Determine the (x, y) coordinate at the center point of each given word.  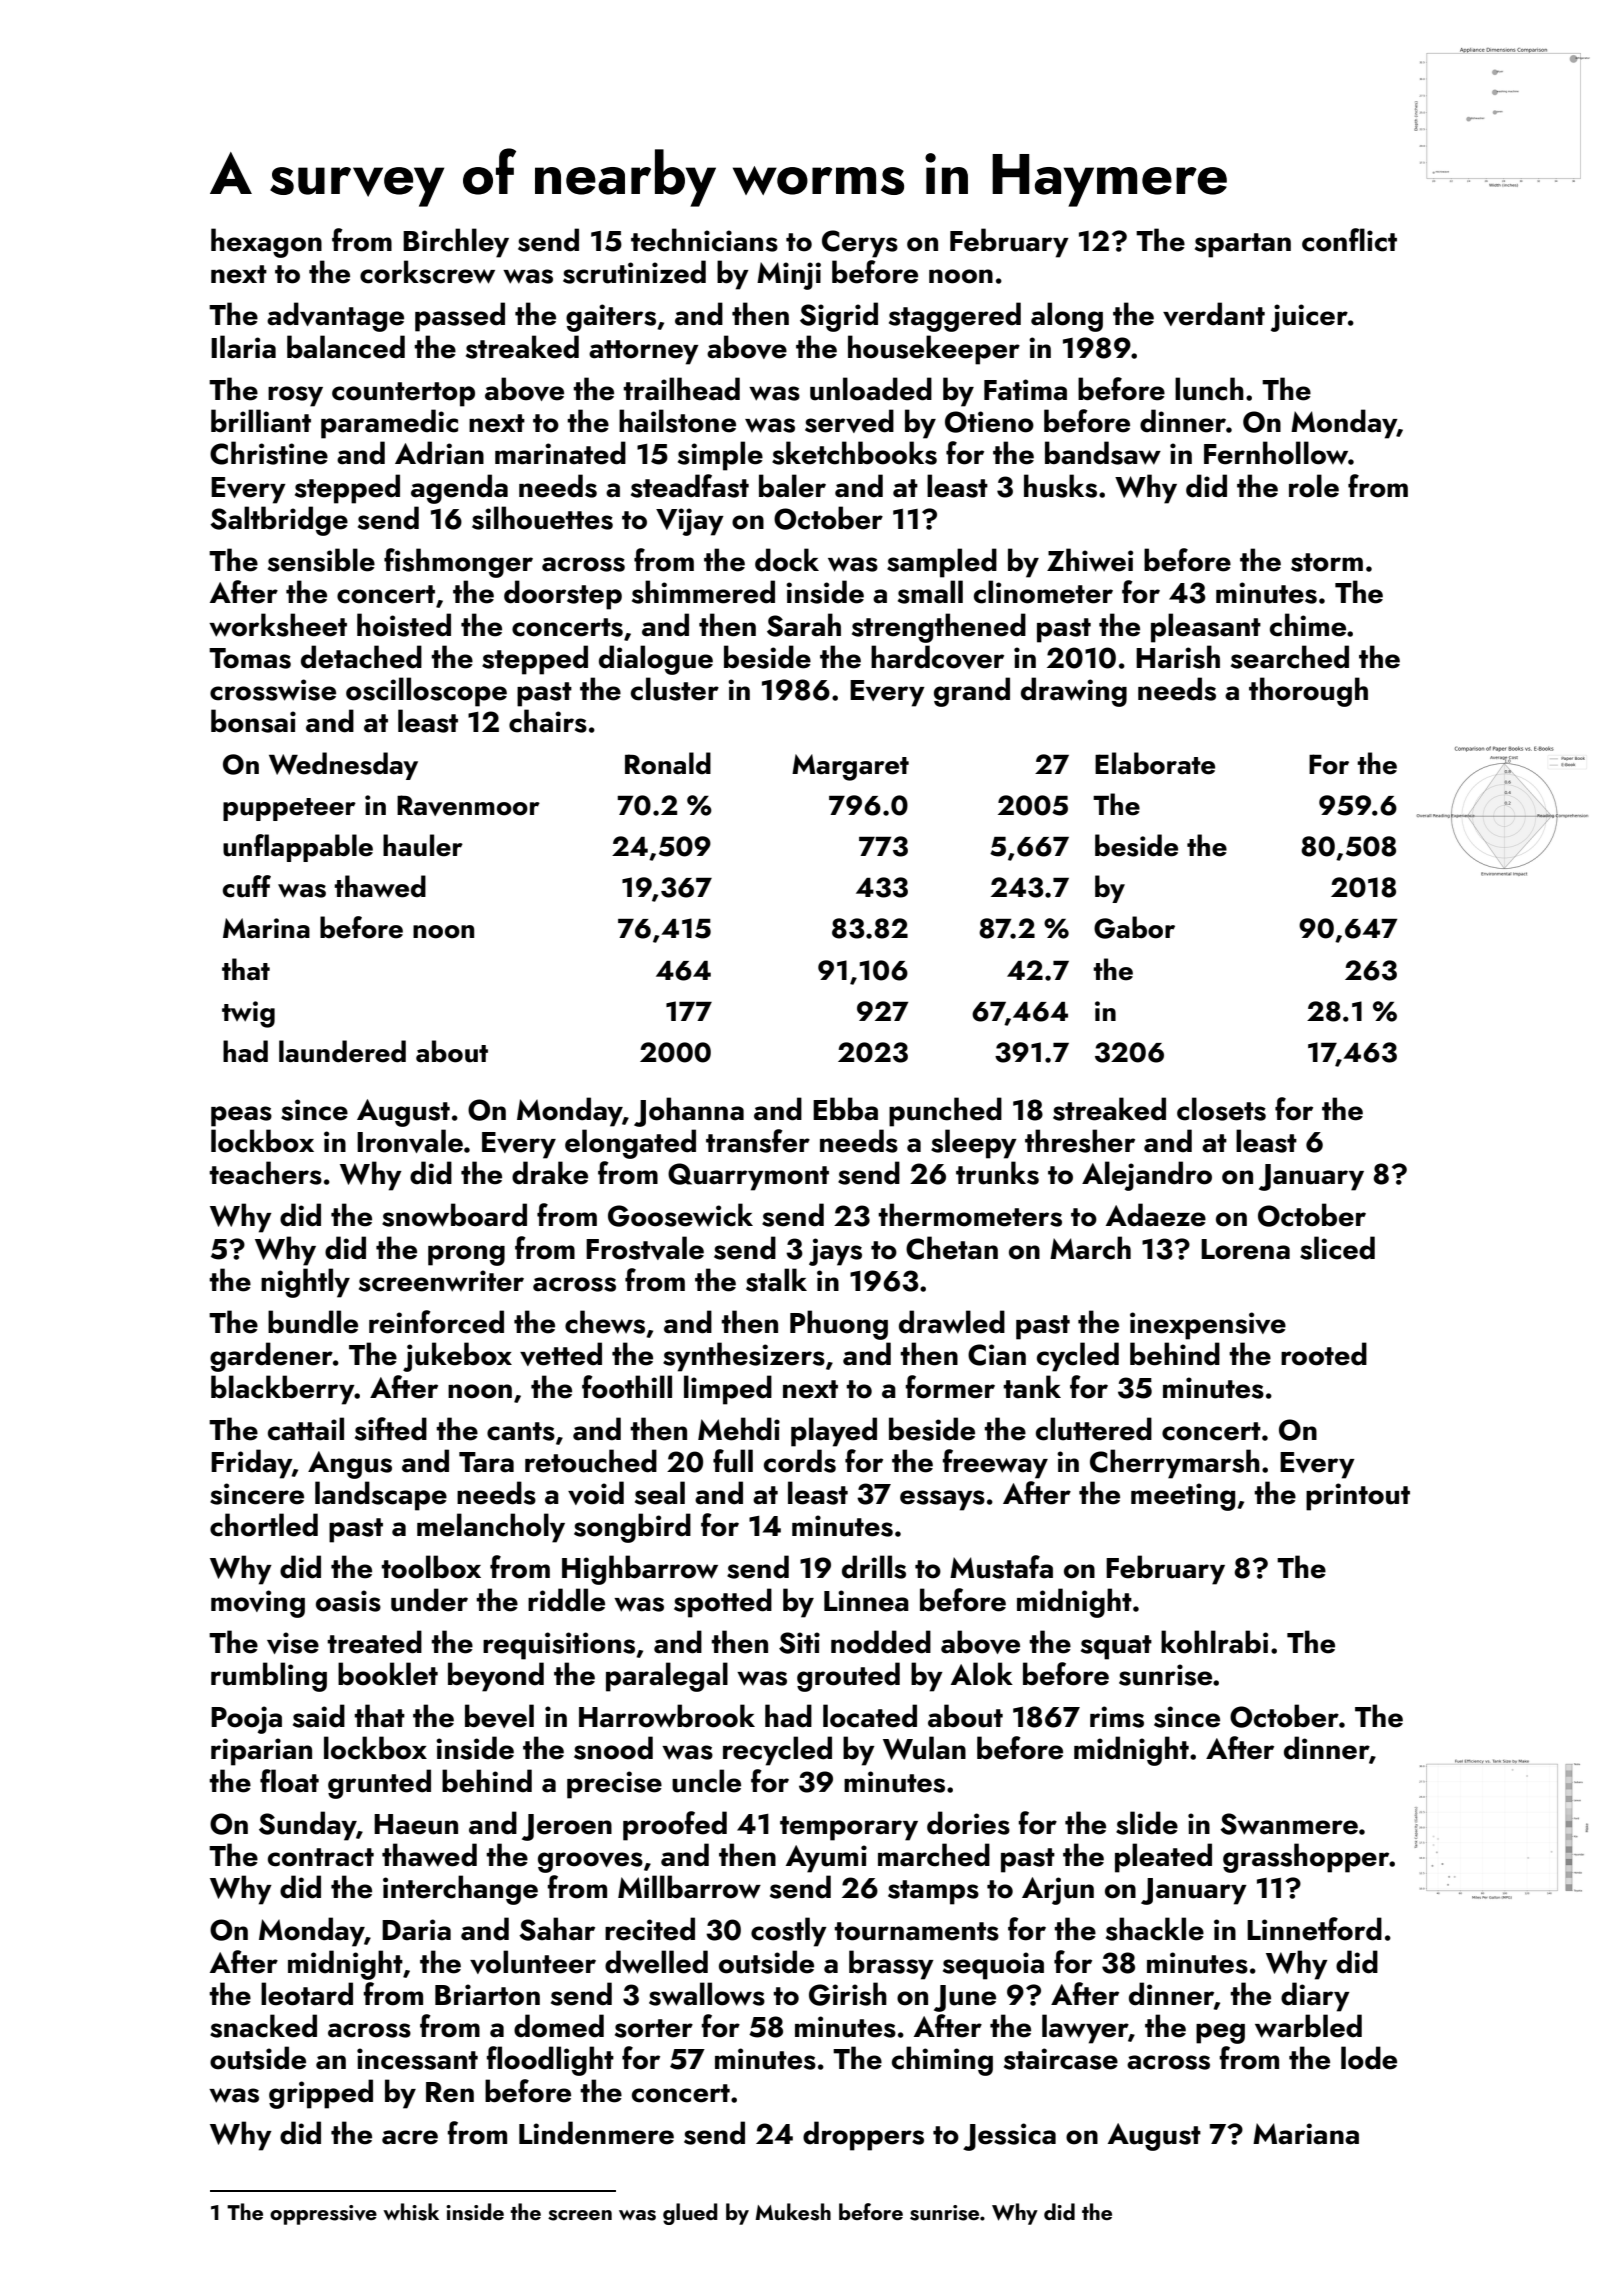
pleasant (1206, 628)
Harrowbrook (667, 1716)
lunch (1209, 389)
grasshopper (1306, 1858)
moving (258, 1604)
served (849, 421)
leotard (307, 1994)
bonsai (253, 721)
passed (460, 317)
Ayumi (826, 1859)
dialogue (656, 660)
